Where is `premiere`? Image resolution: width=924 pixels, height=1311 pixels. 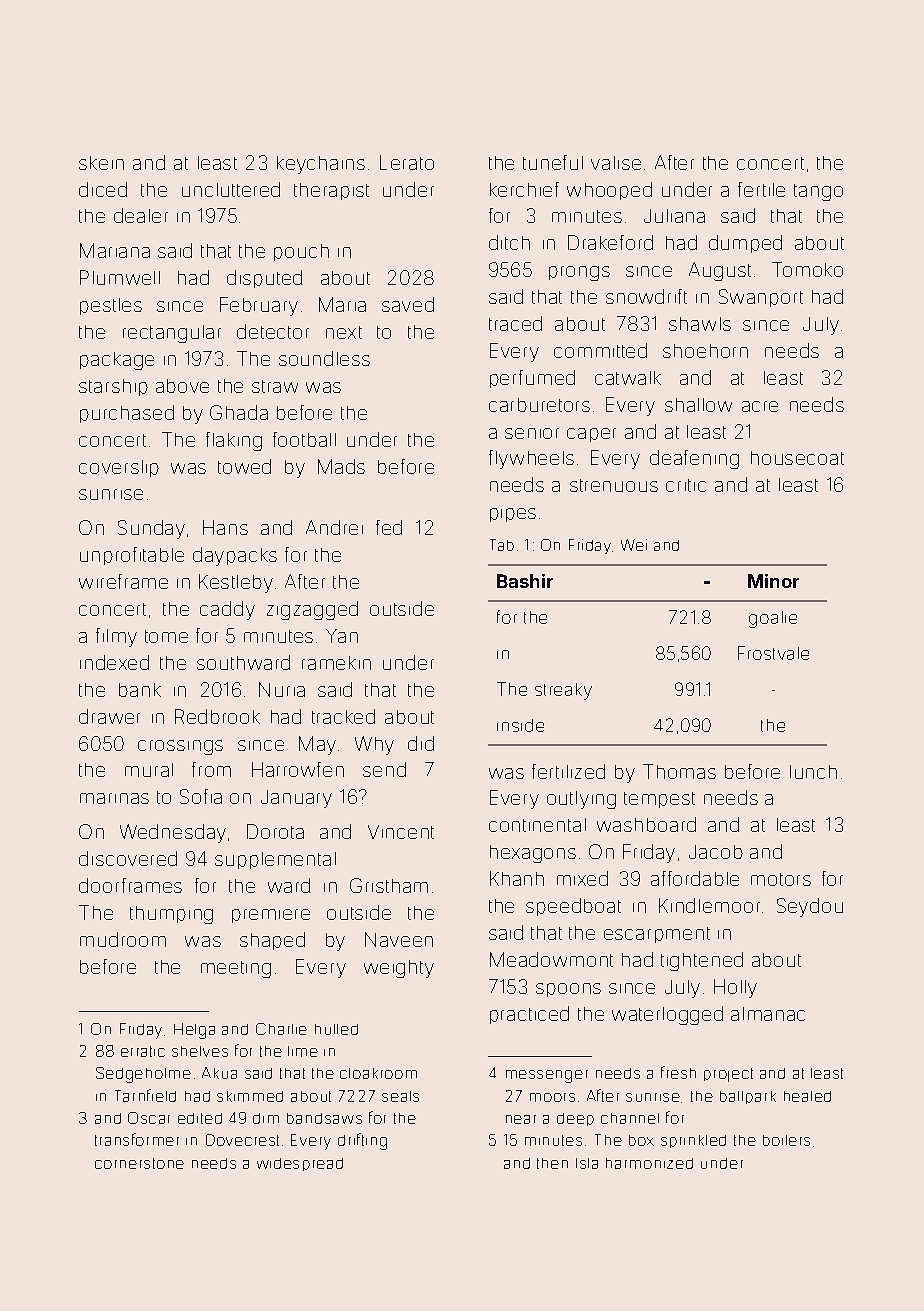 premiere is located at coordinates (271, 916).
